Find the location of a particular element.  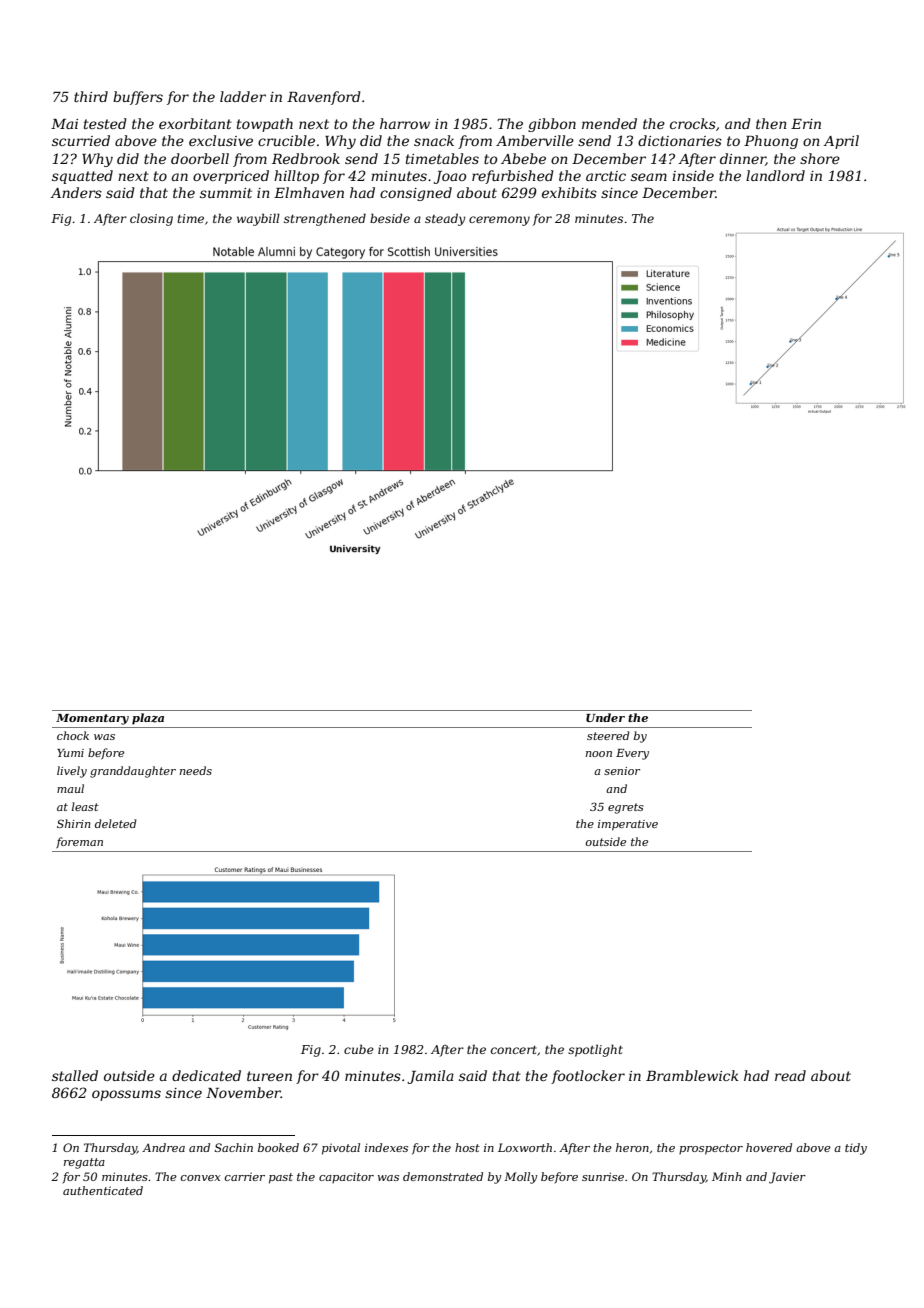

Javier is located at coordinates (787, 1178).
